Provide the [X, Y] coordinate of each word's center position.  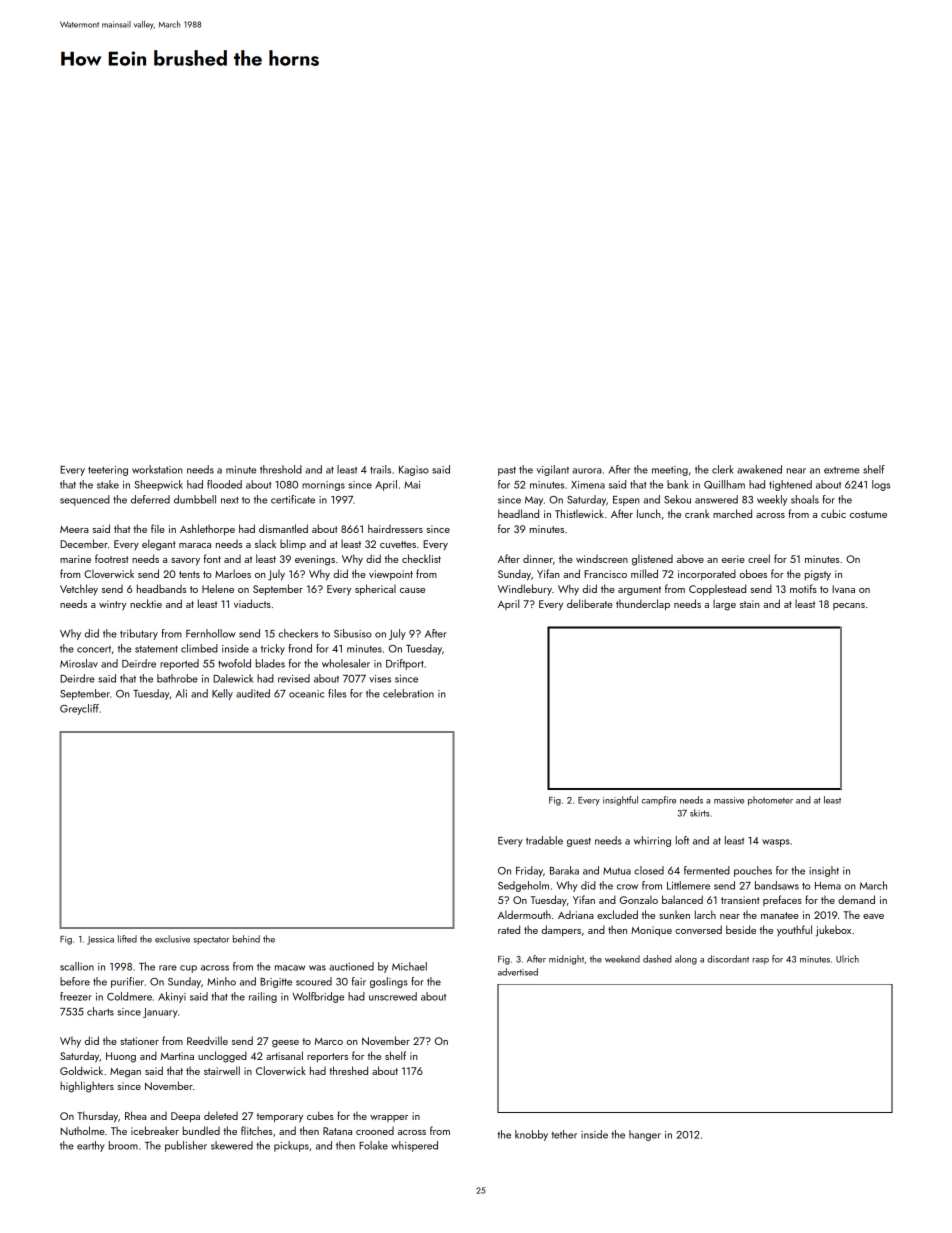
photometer [770, 801]
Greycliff [79, 709]
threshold [281, 469]
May [534, 501]
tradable [544, 840]
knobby [531, 1135]
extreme [841, 470]
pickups [291, 1146]
